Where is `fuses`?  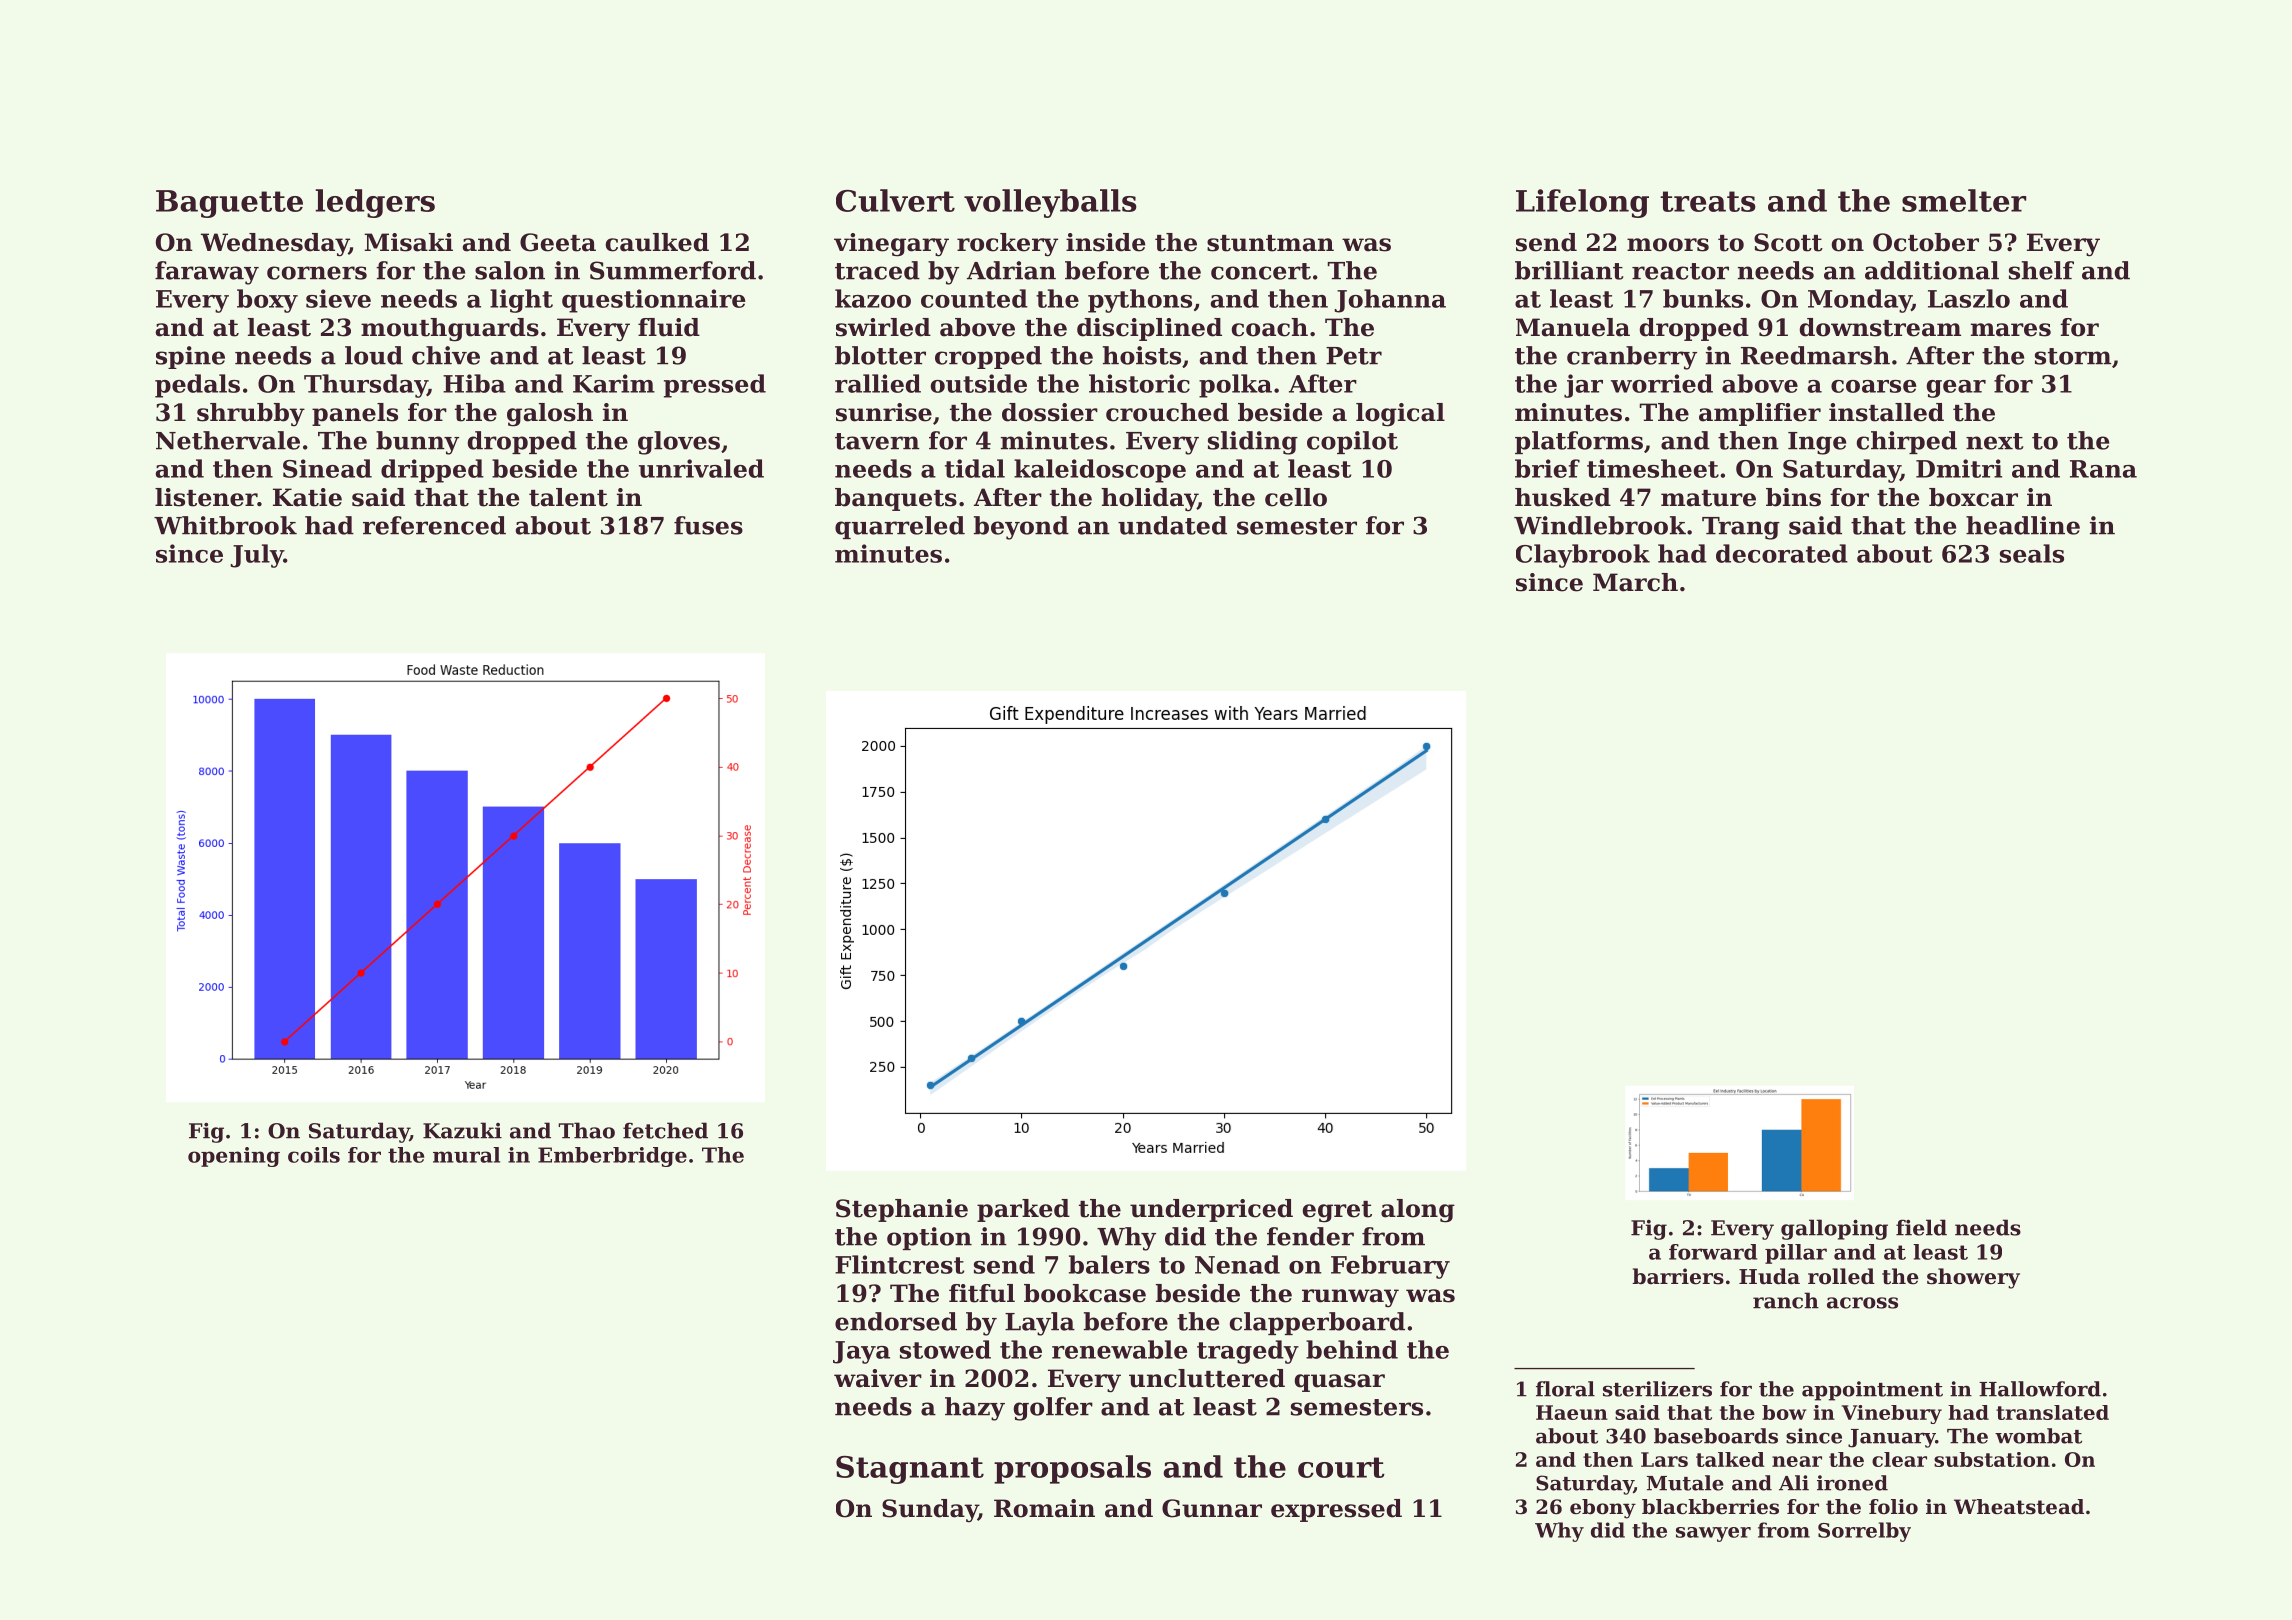 fuses is located at coordinates (708, 525).
